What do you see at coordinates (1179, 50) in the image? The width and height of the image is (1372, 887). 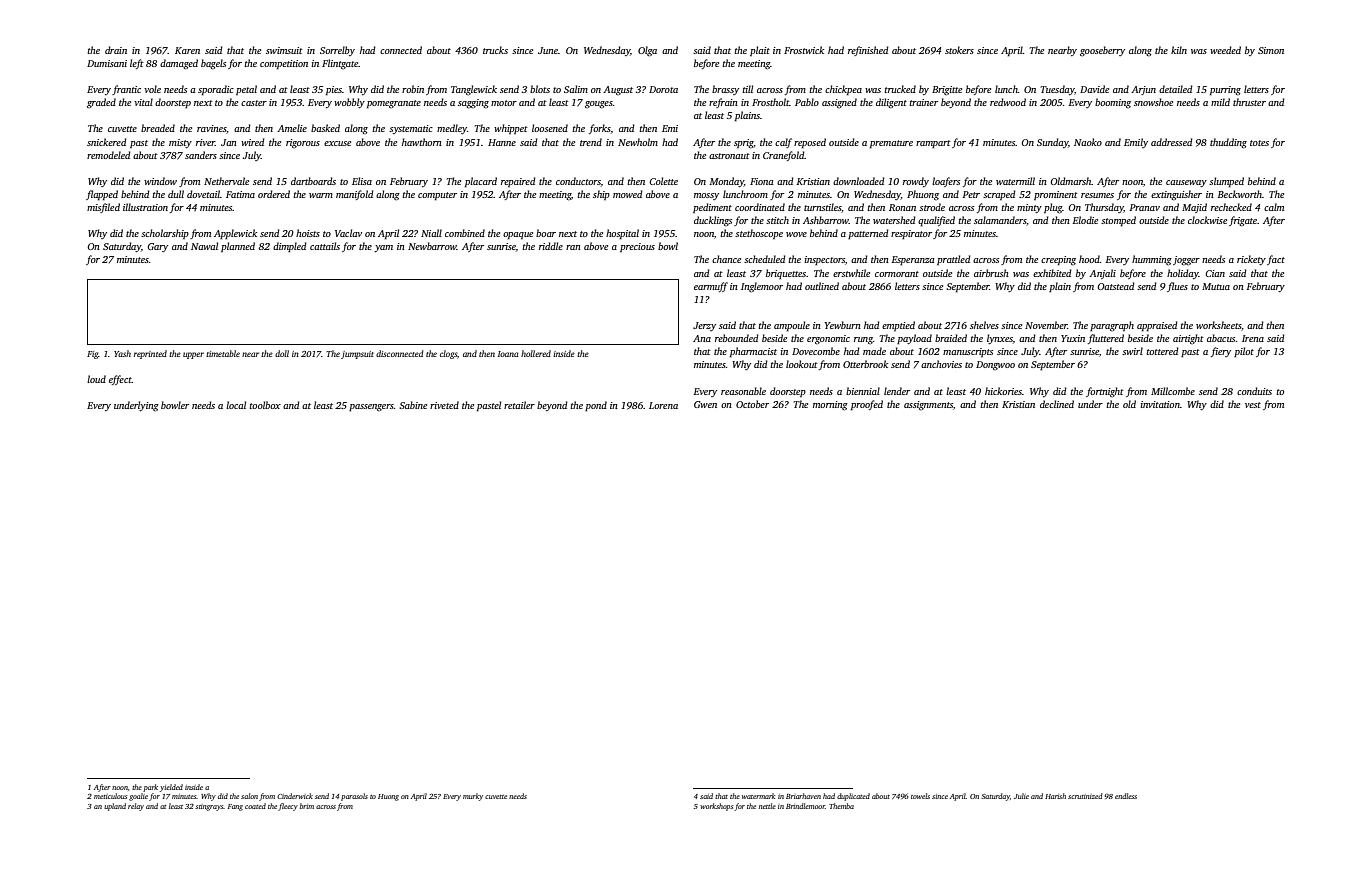 I see `kiln` at bounding box center [1179, 50].
